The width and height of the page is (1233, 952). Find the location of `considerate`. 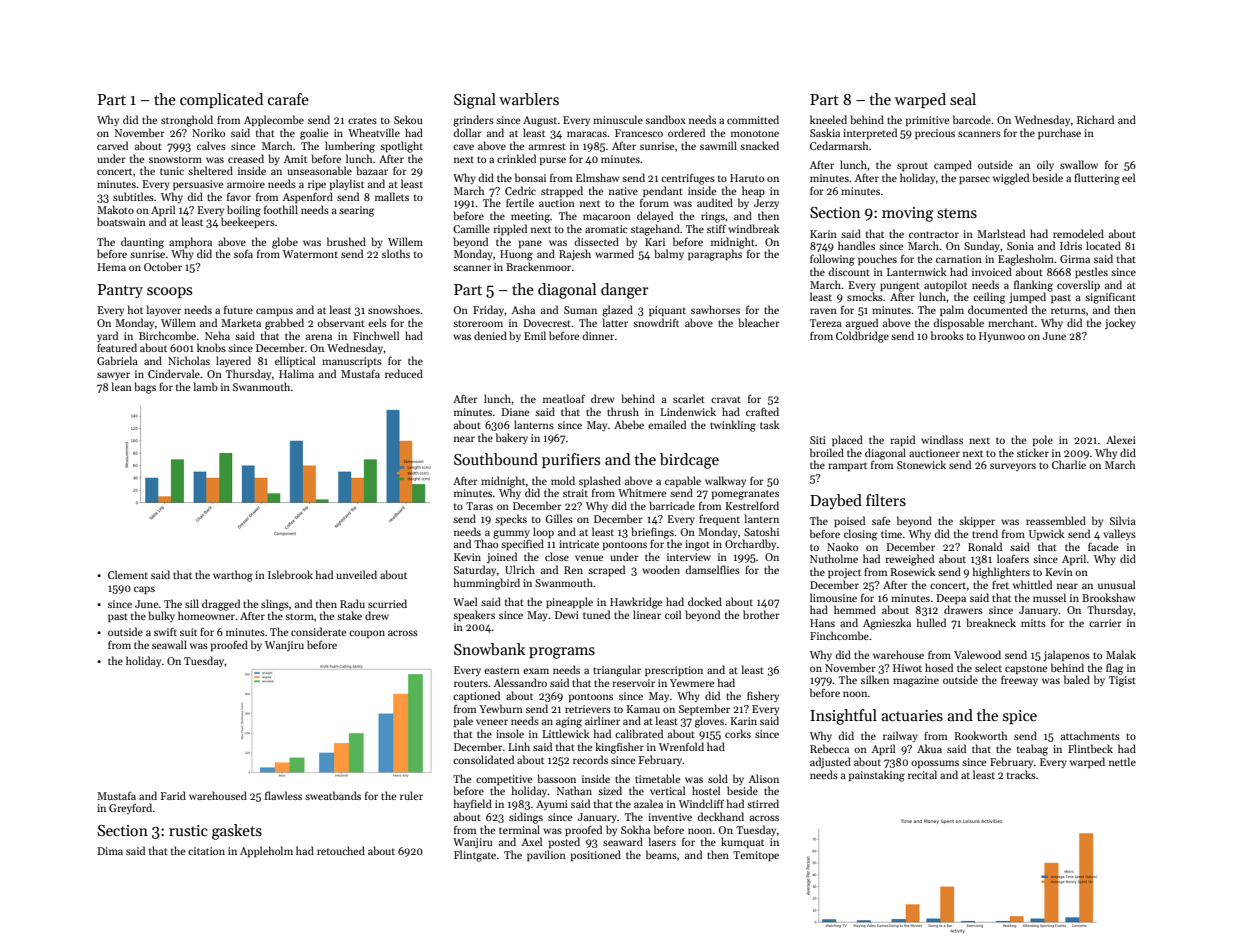

considerate is located at coordinates (319, 631).
